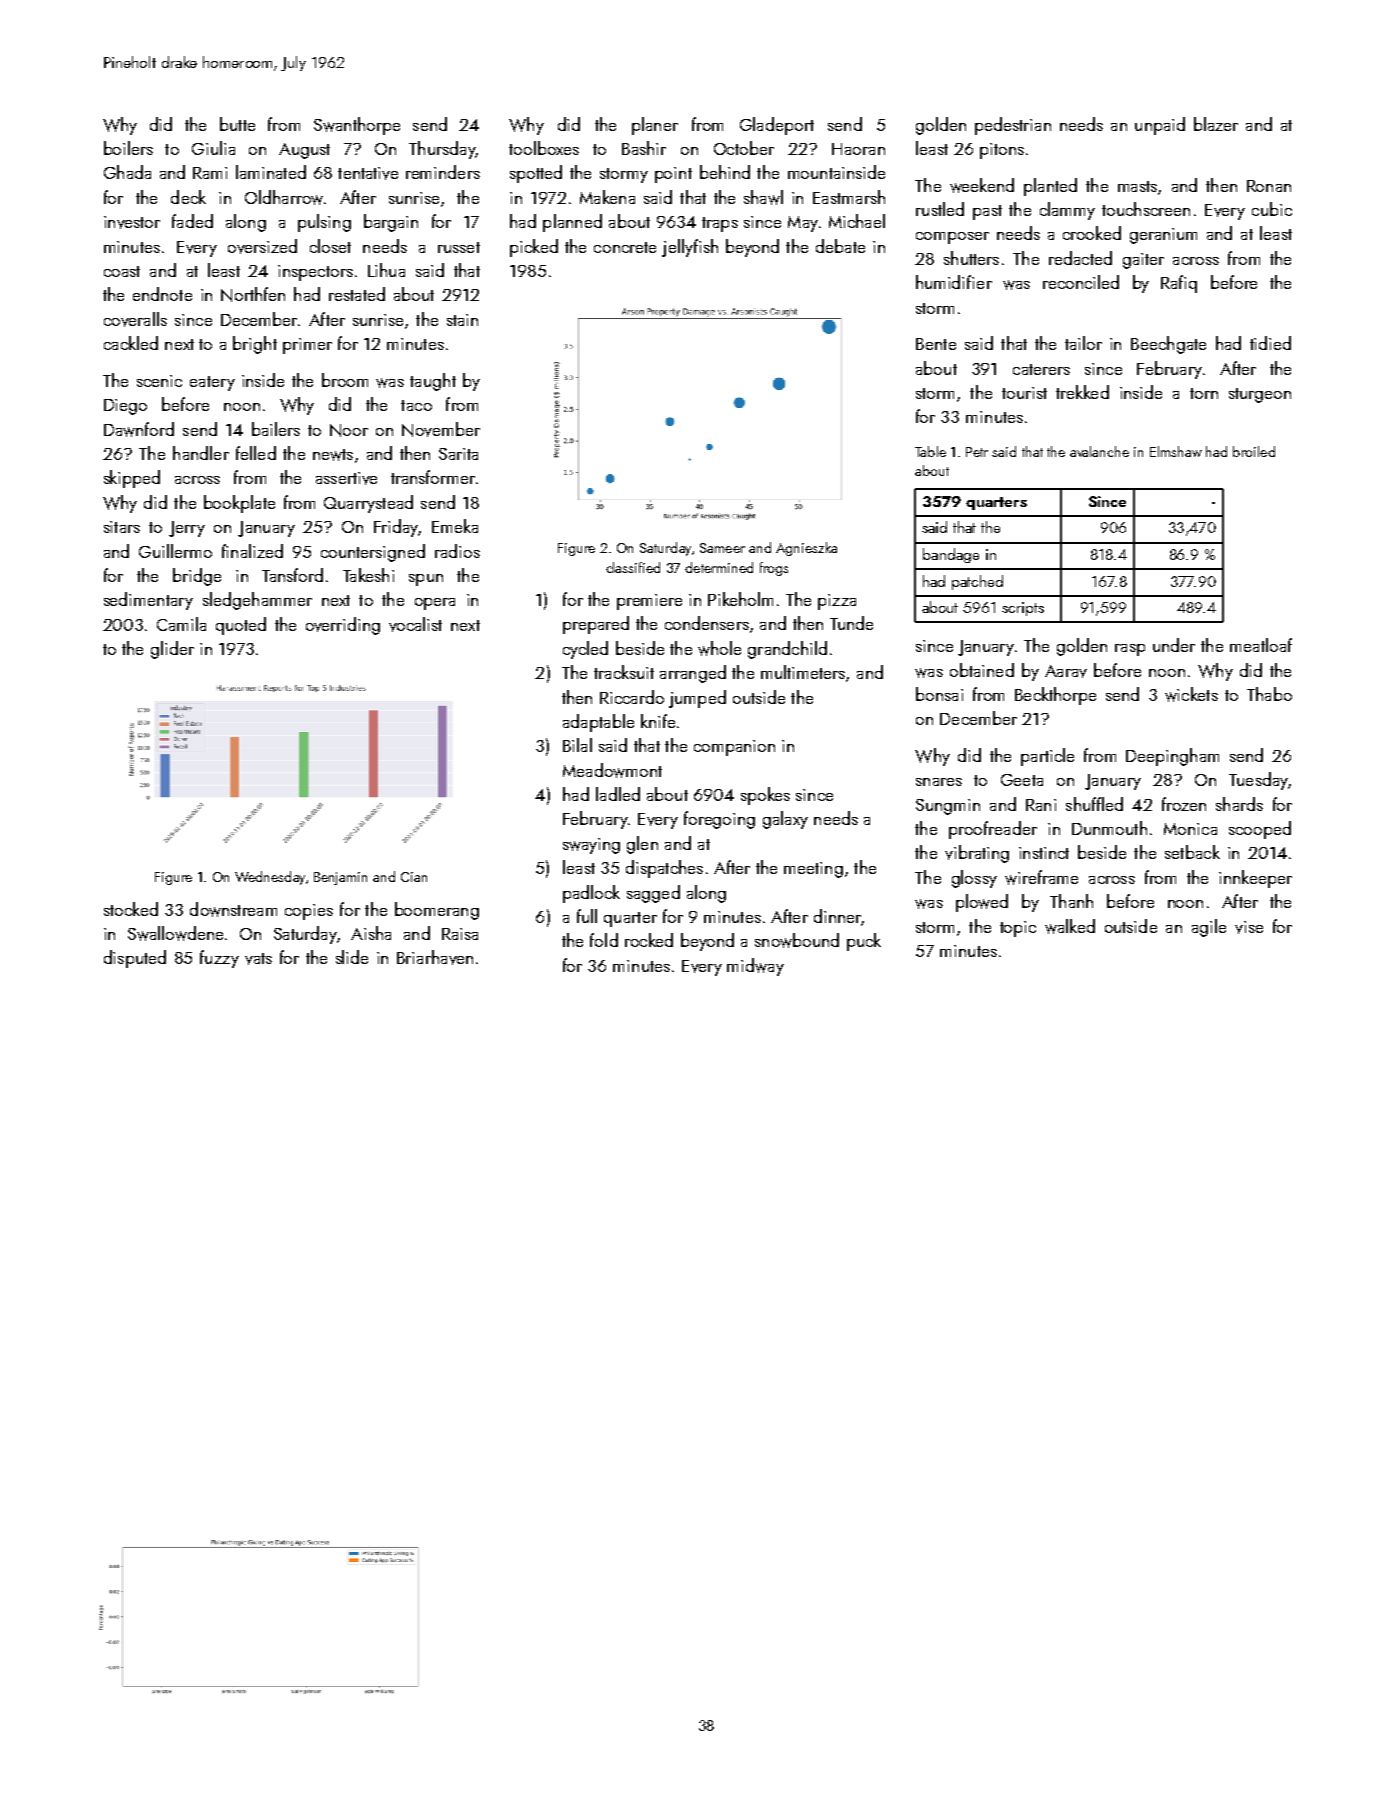 Image resolution: width=1395 pixels, height=1806 pixels. What do you see at coordinates (1254, 451) in the screenshot?
I see `broiled` at bounding box center [1254, 451].
